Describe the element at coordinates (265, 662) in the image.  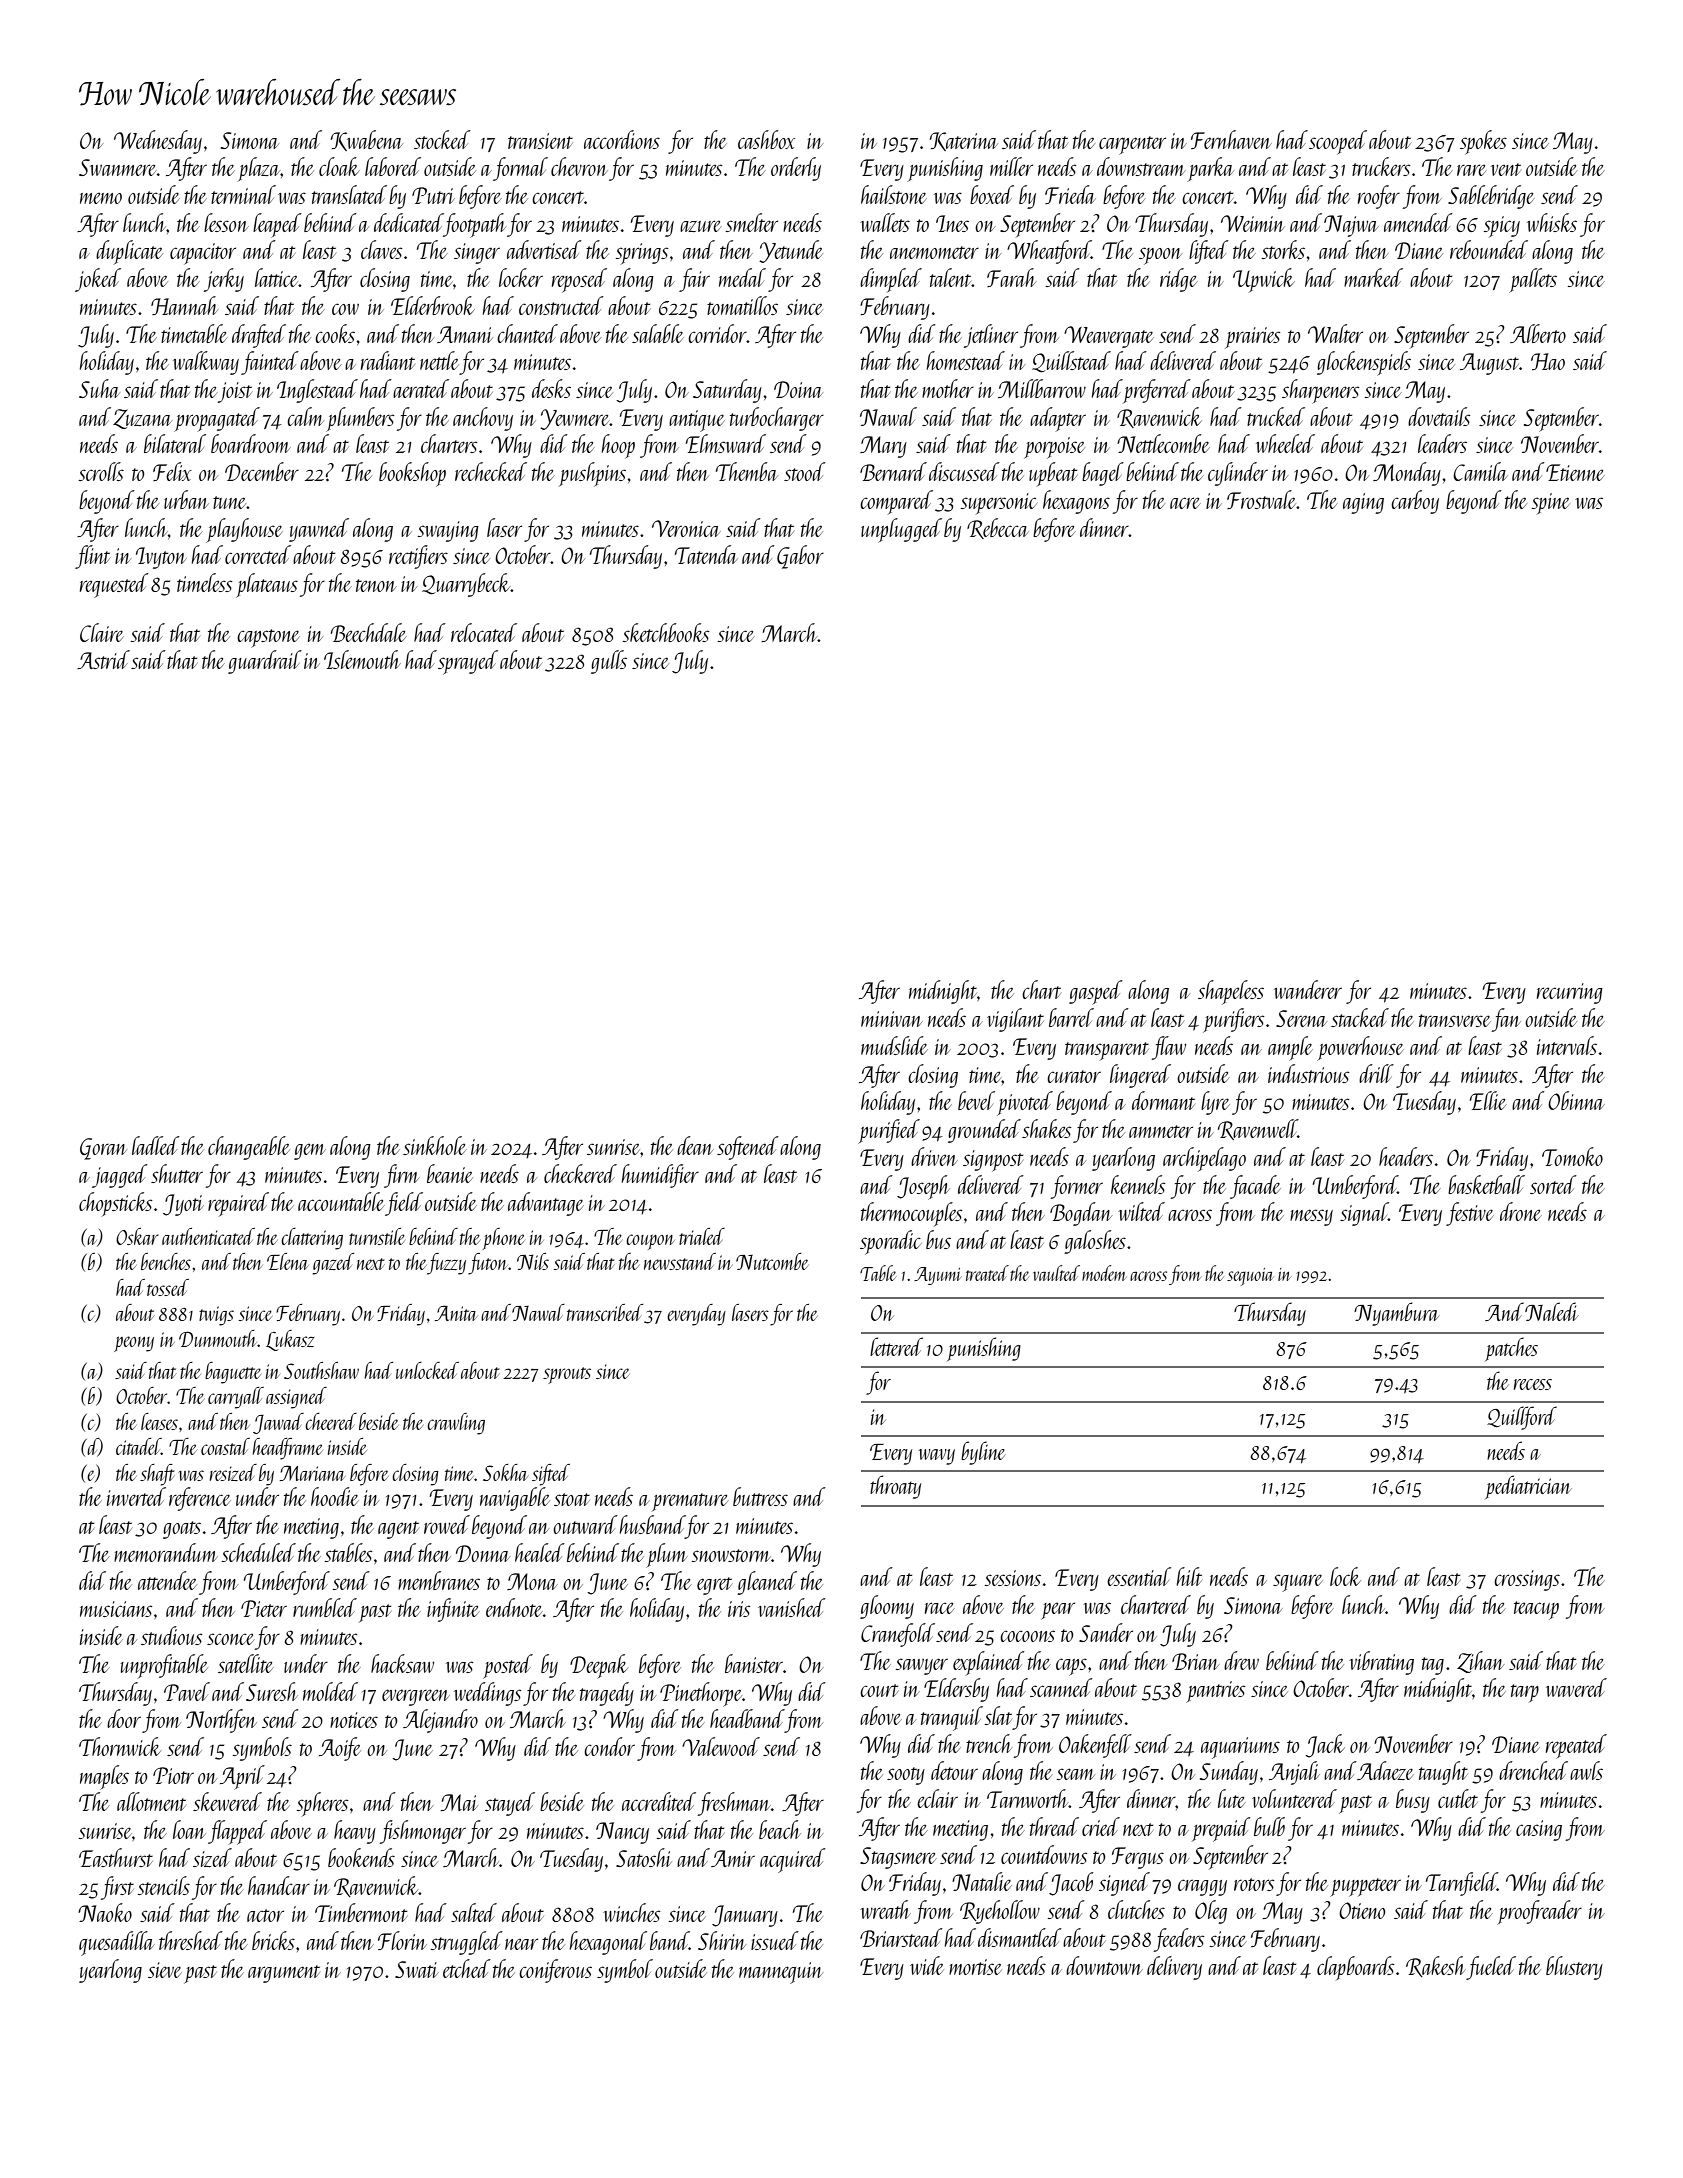
I see `guardrail` at that location.
